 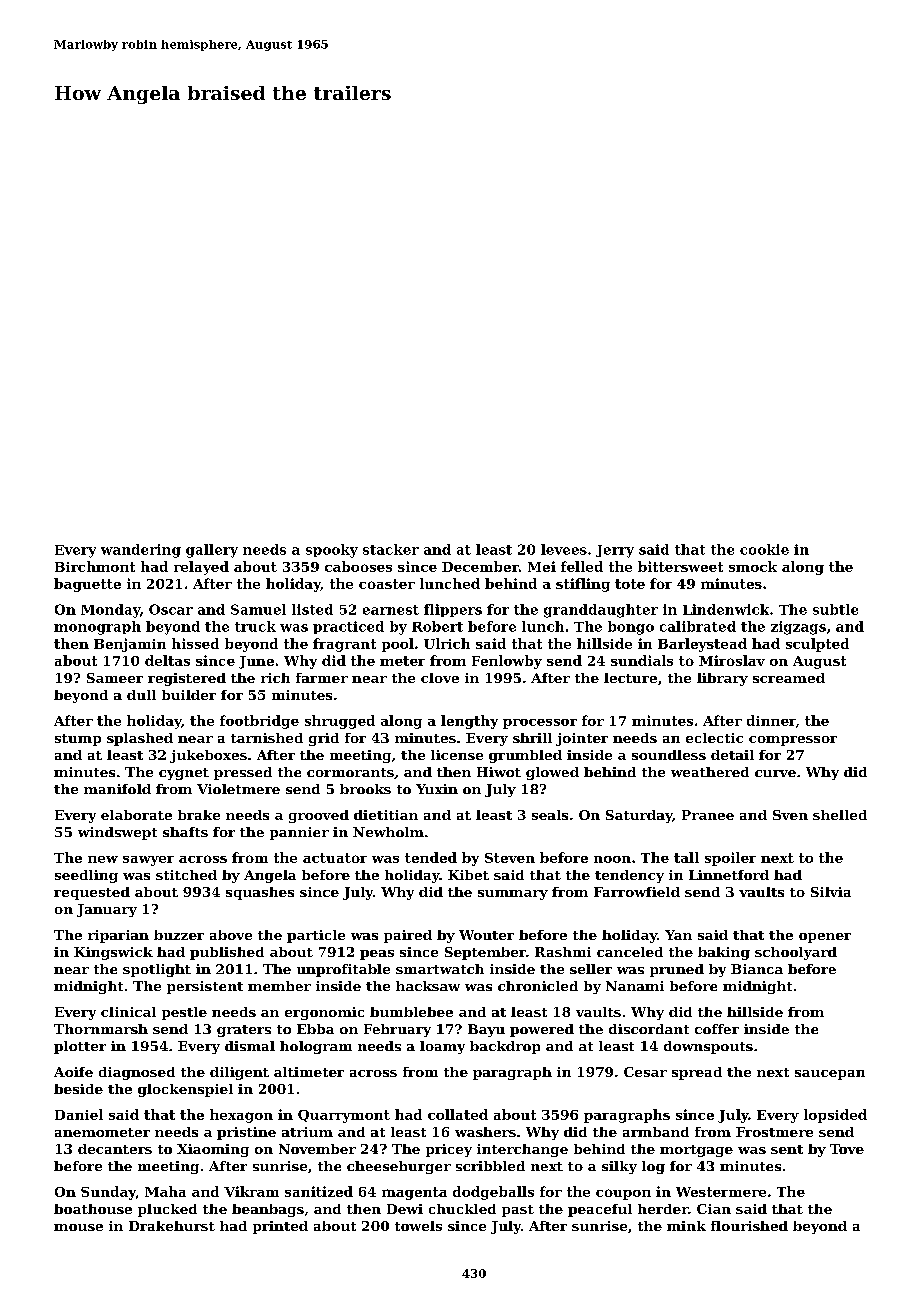 What do you see at coordinates (391, 549) in the screenshot?
I see `stacker` at bounding box center [391, 549].
